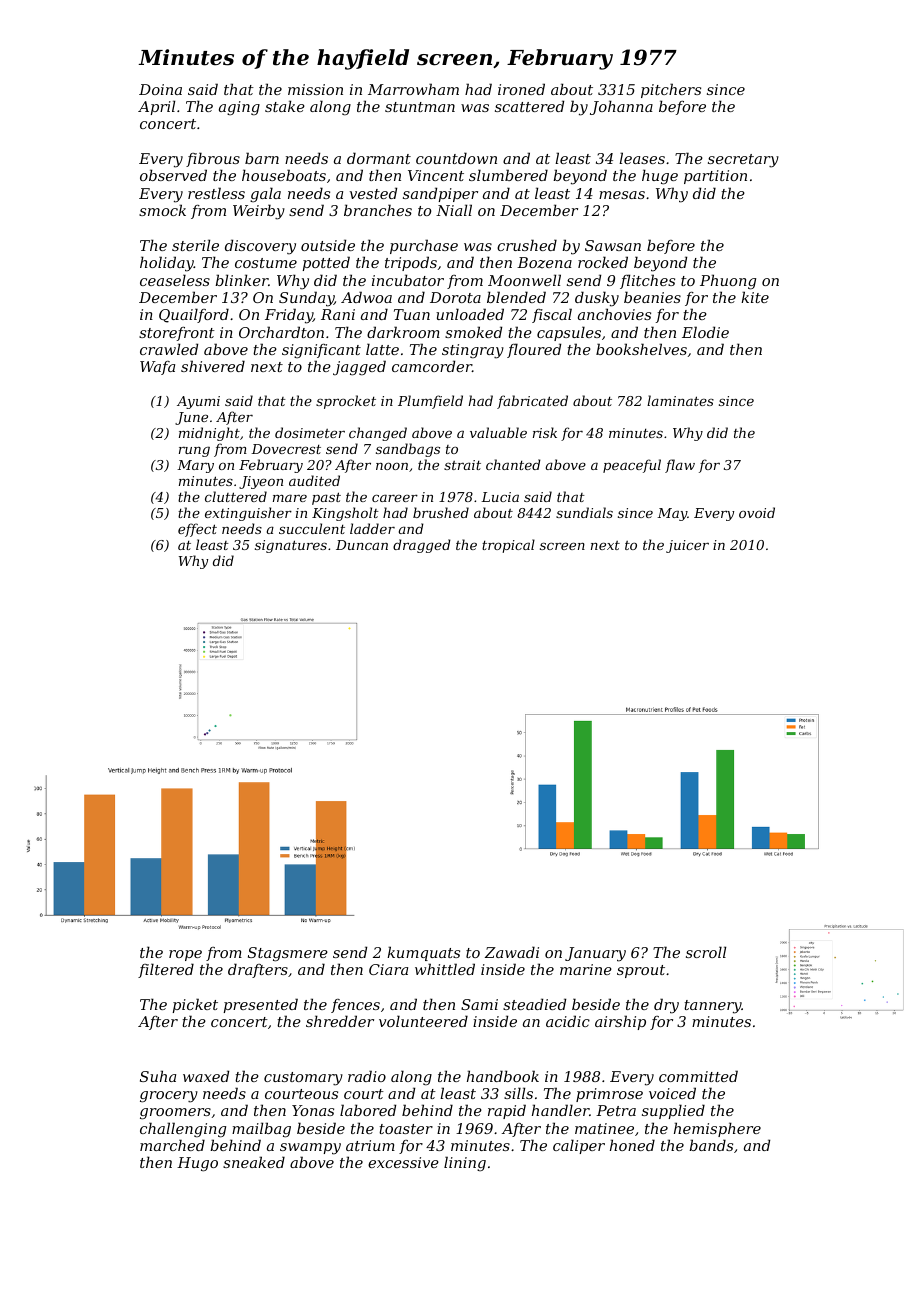 The image size is (924, 1314). What do you see at coordinates (173, 175) in the page?
I see `observed` at bounding box center [173, 175].
